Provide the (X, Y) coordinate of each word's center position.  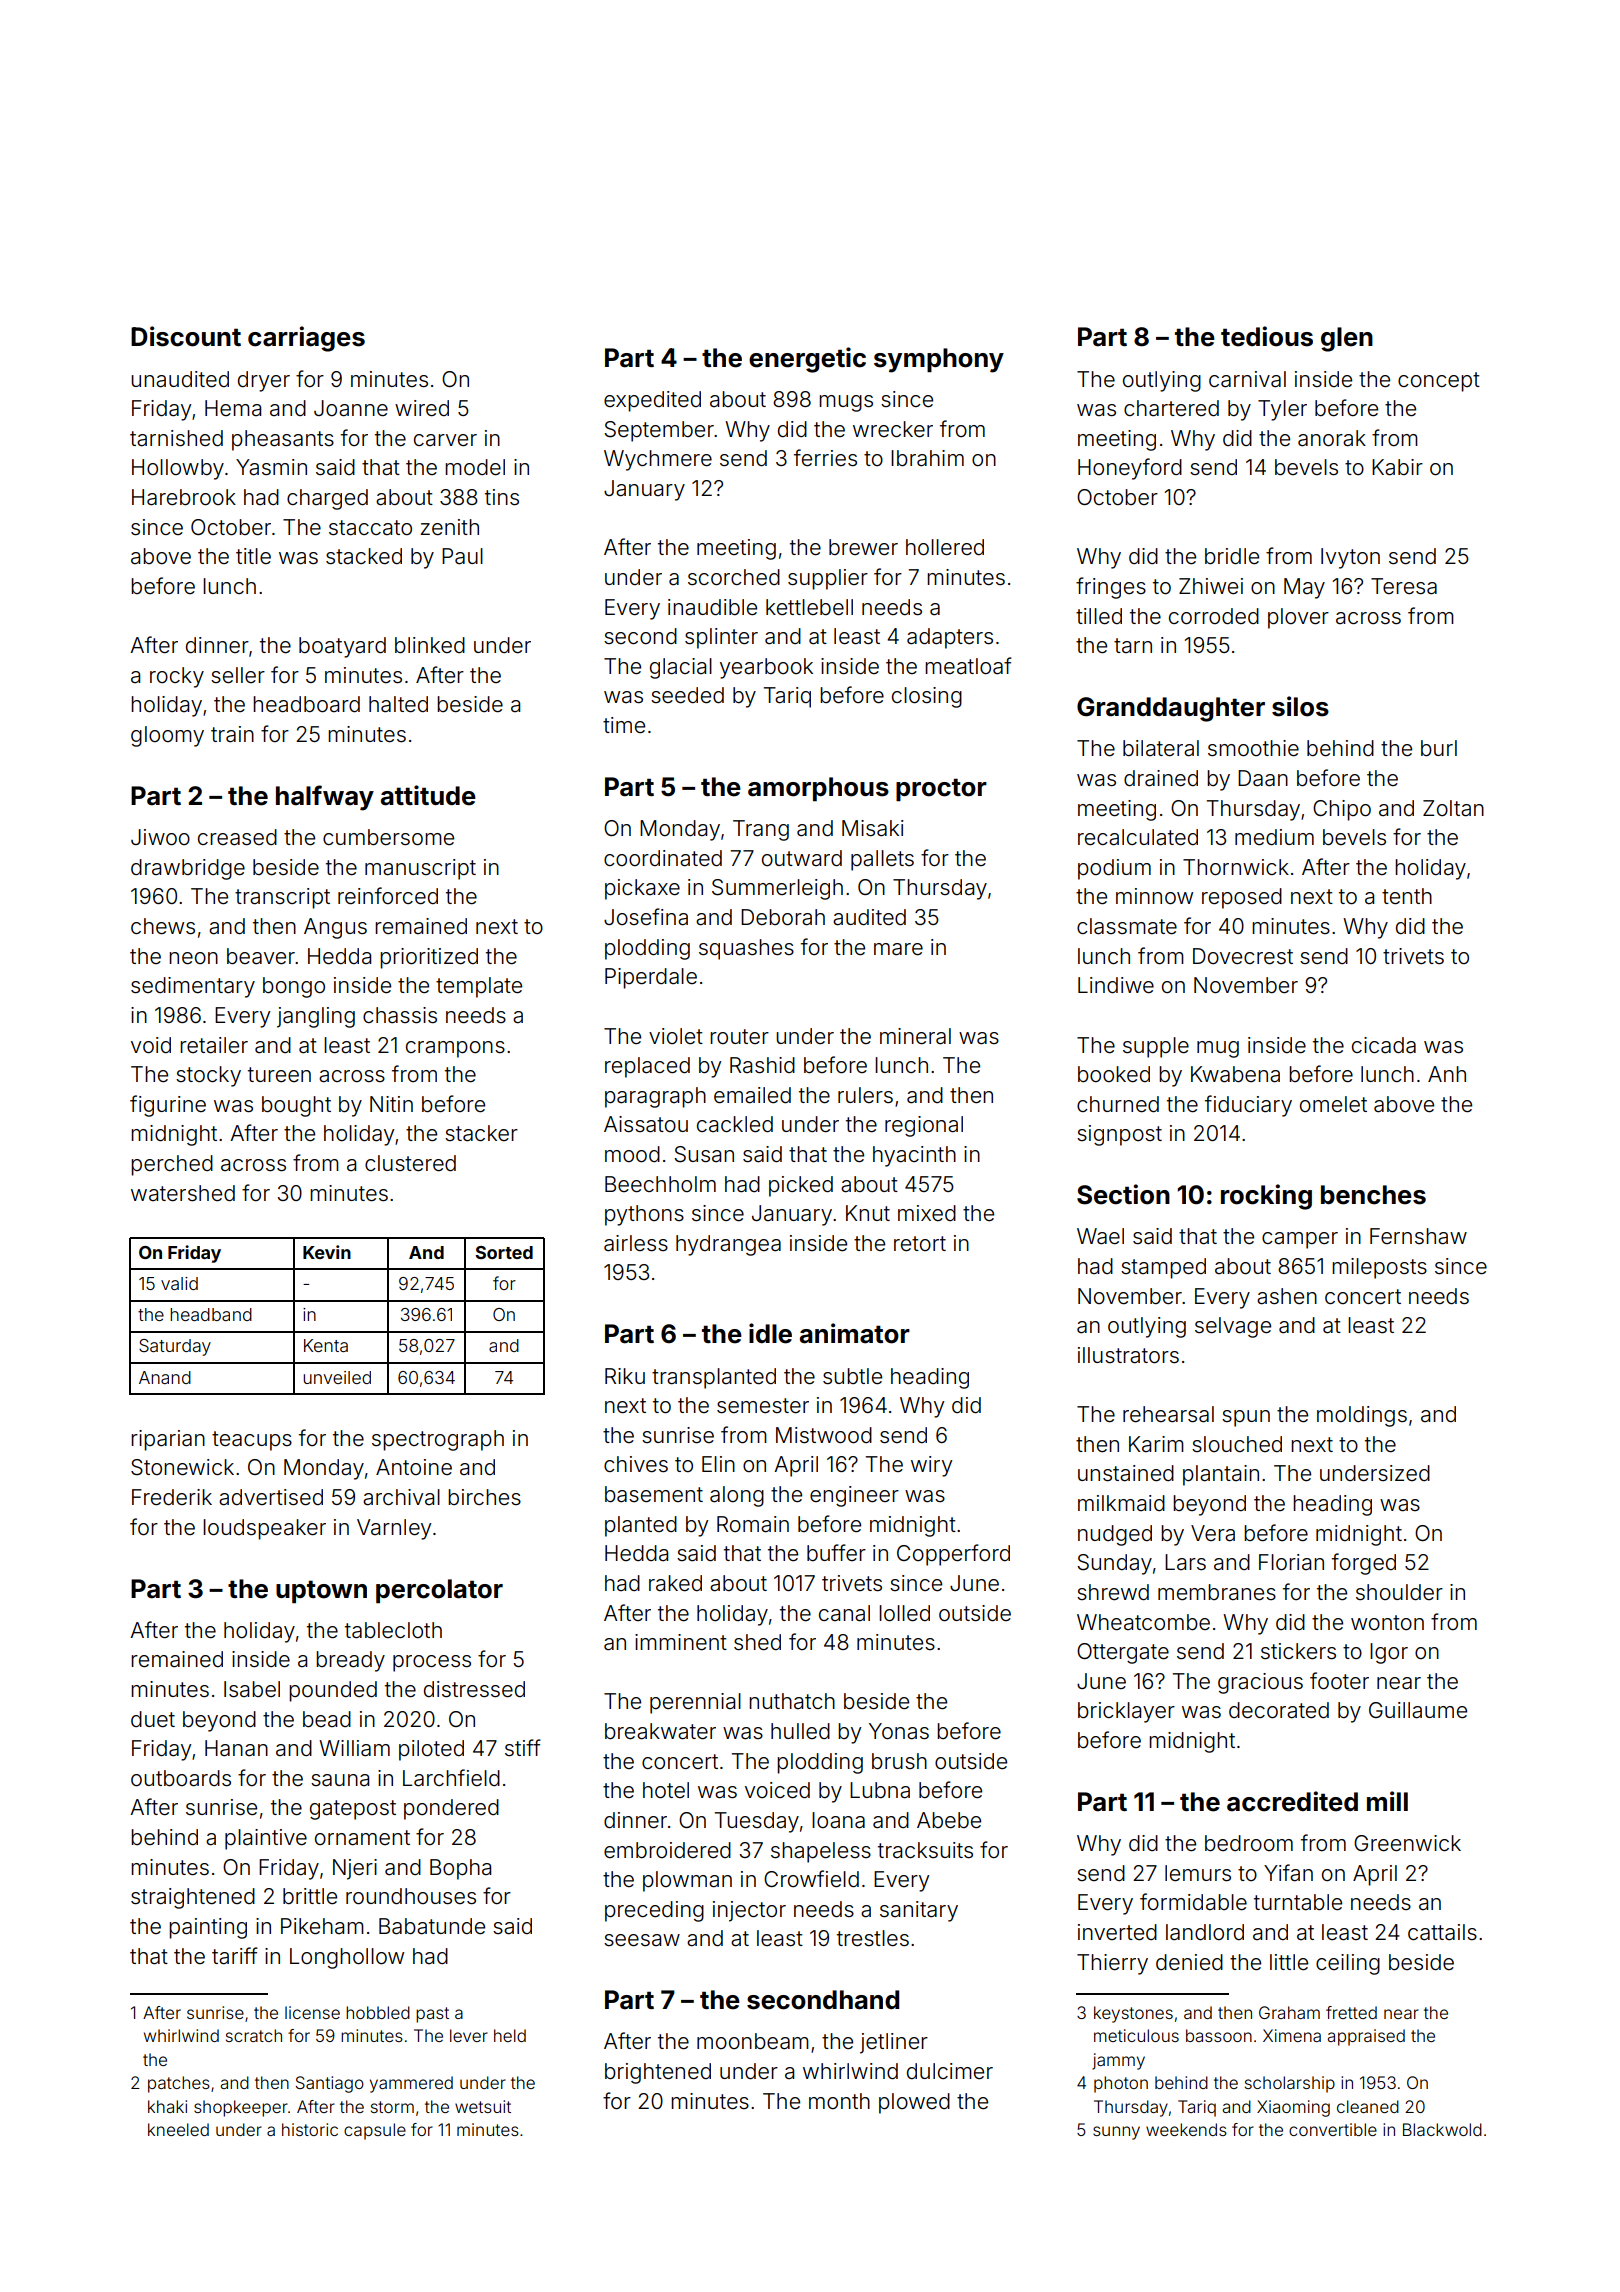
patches (179, 2084)
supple (1156, 1047)
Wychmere (658, 460)
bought (296, 1106)
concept (1439, 382)
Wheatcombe (1143, 1622)
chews (163, 926)
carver (445, 440)
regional (924, 1126)
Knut (868, 1213)
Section (1123, 1194)
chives (636, 1464)
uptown (321, 1591)
